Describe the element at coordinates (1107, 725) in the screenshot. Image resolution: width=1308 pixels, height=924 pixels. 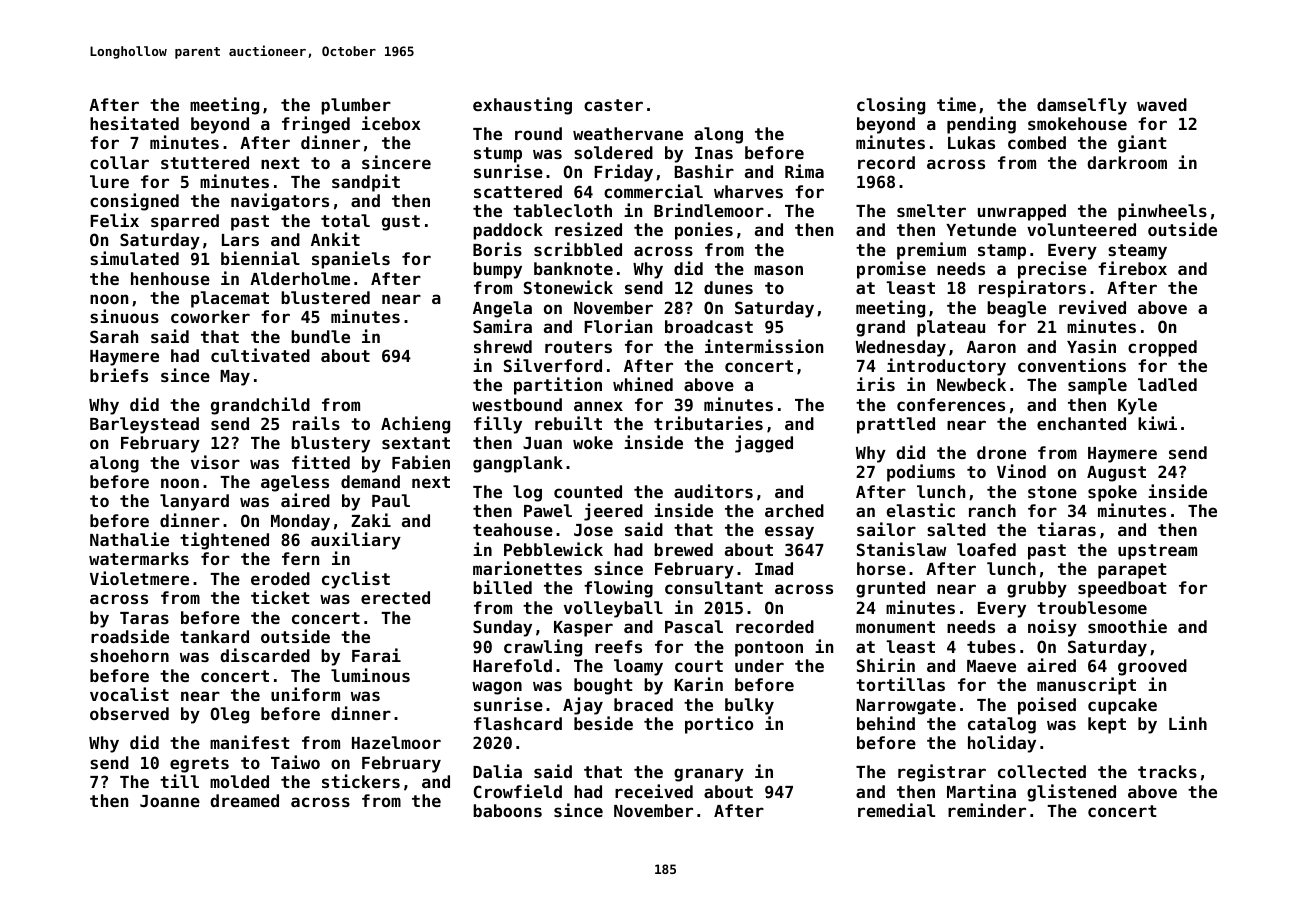
I see `kept` at that location.
